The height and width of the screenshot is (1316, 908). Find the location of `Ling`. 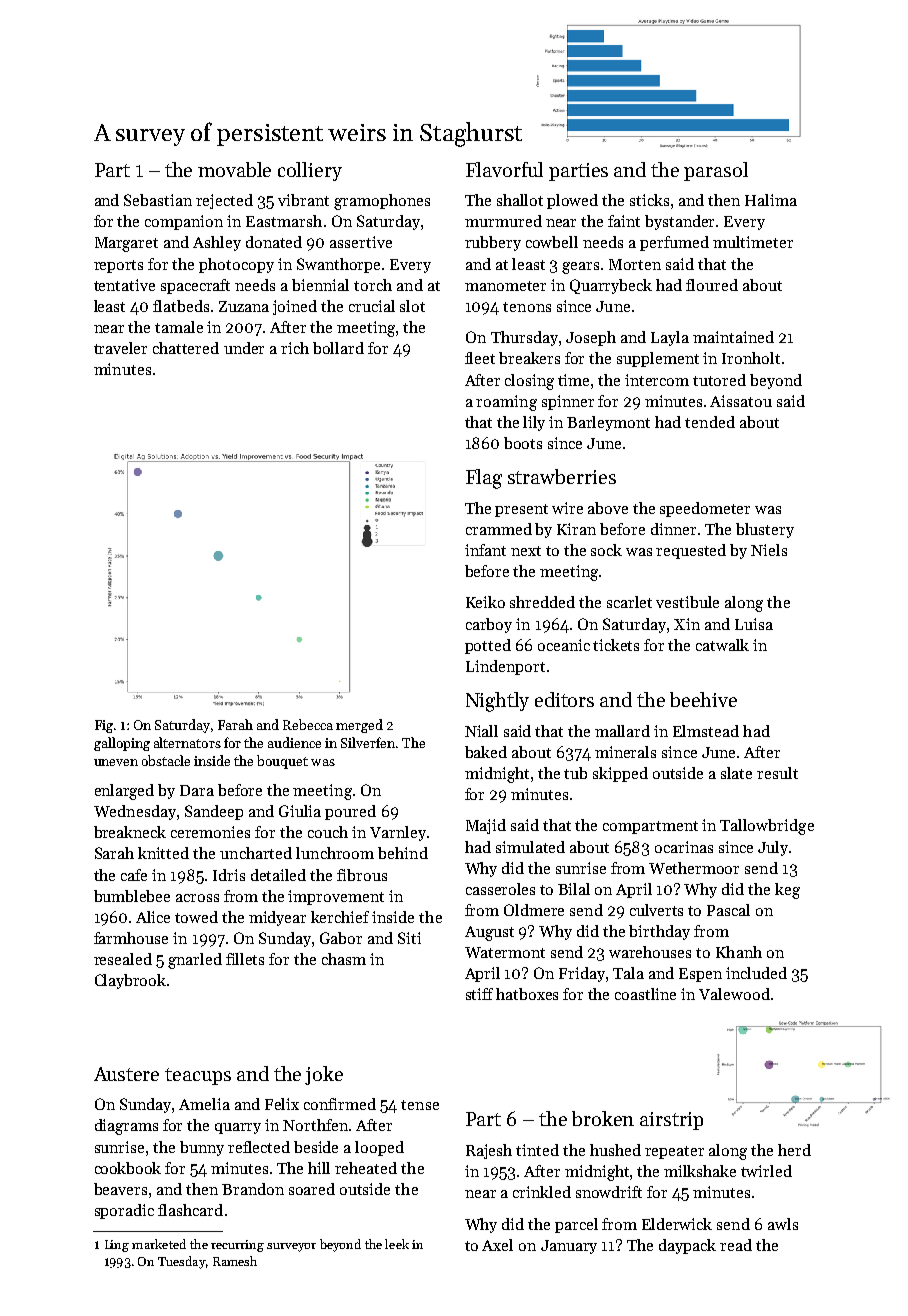

Ling is located at coordinates (117, 1246).
